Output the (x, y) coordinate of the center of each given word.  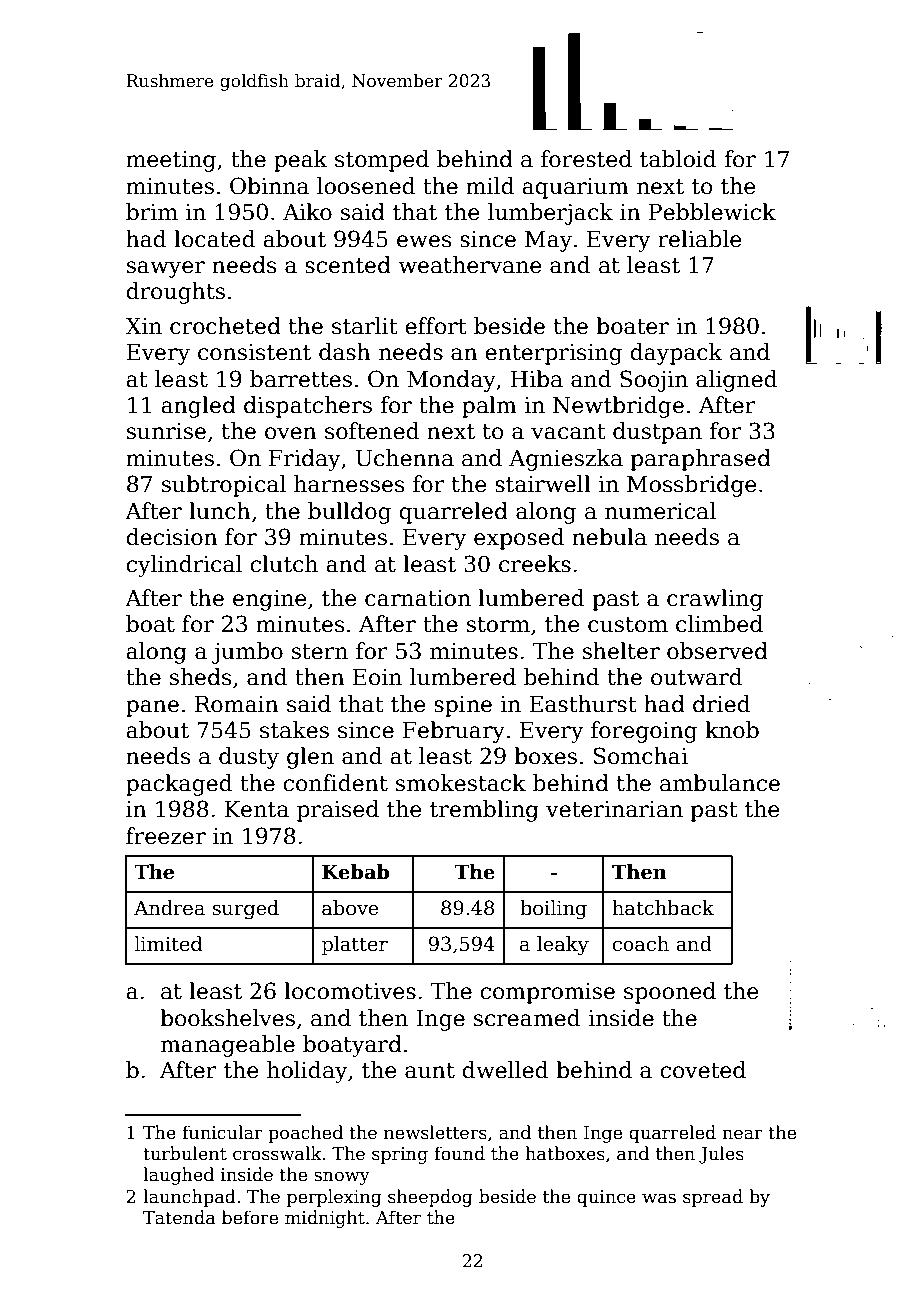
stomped (382, 161)
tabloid (678, 159)
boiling (553, 909)
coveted (703, 1070)
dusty (249, 758)
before (250, 1217)
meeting (171, 161)
